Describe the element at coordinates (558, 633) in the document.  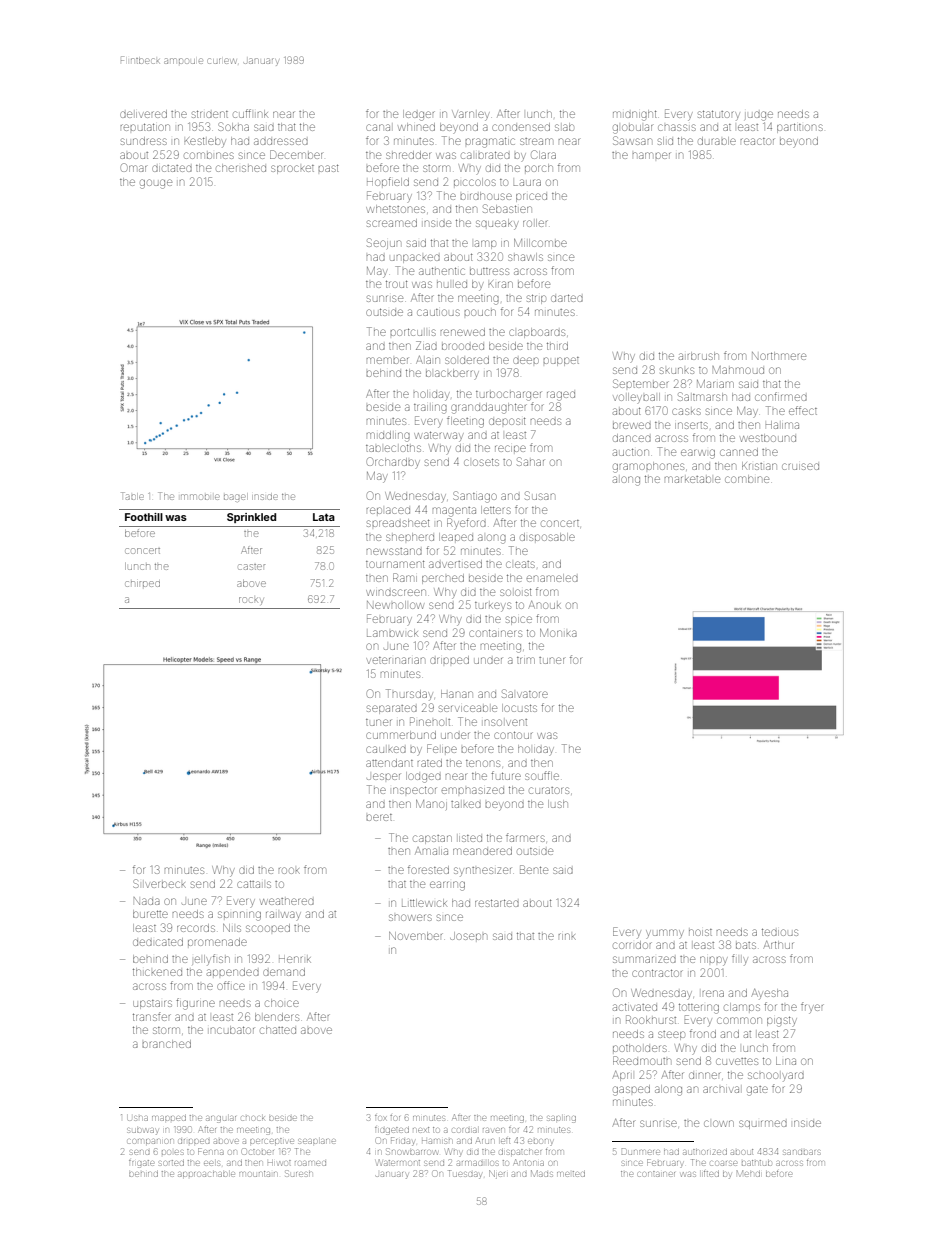
I see `Monika` at that location.
